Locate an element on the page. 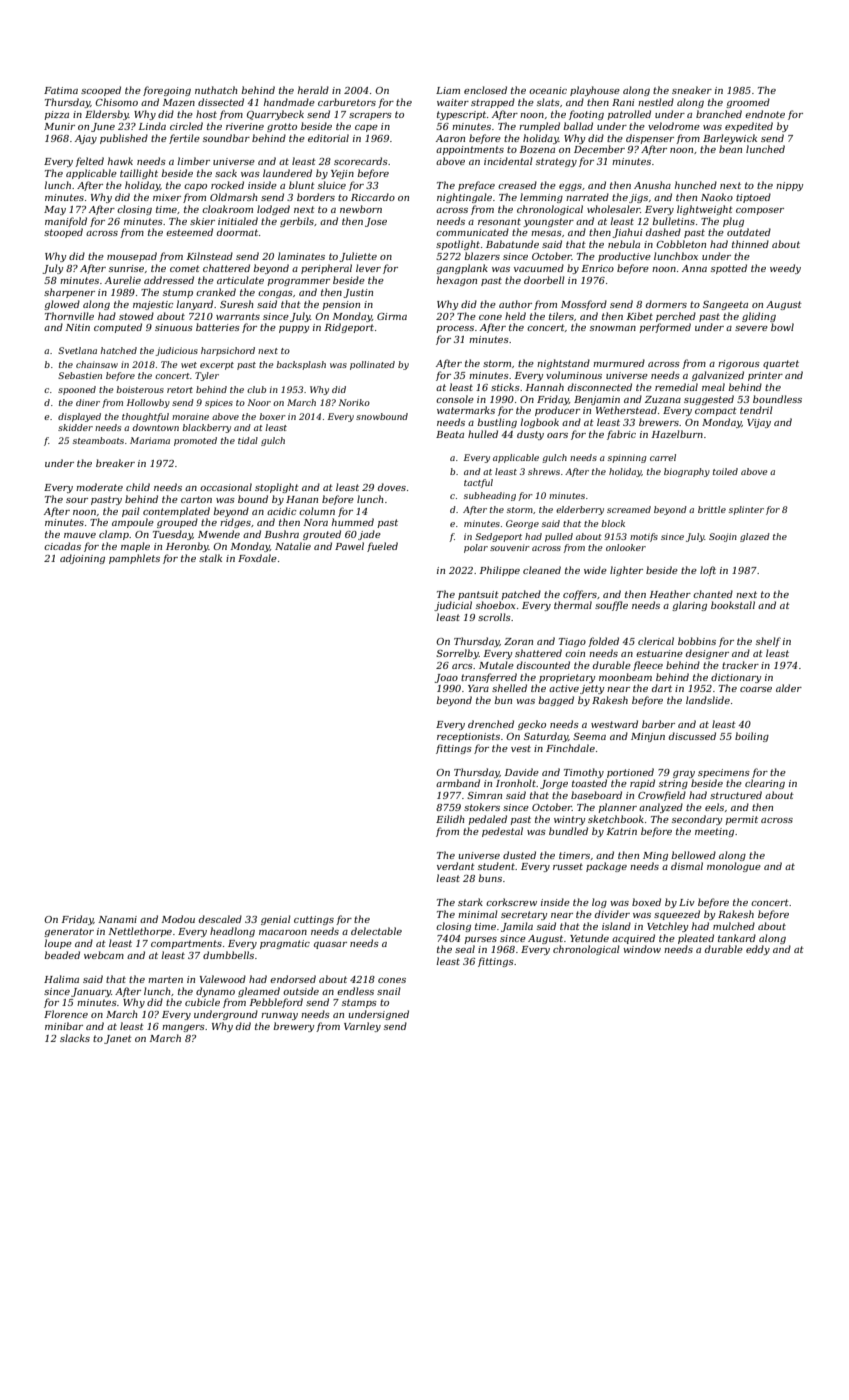 This document has height=1400, width=849. Modou is located at coordinates (178, 919).
